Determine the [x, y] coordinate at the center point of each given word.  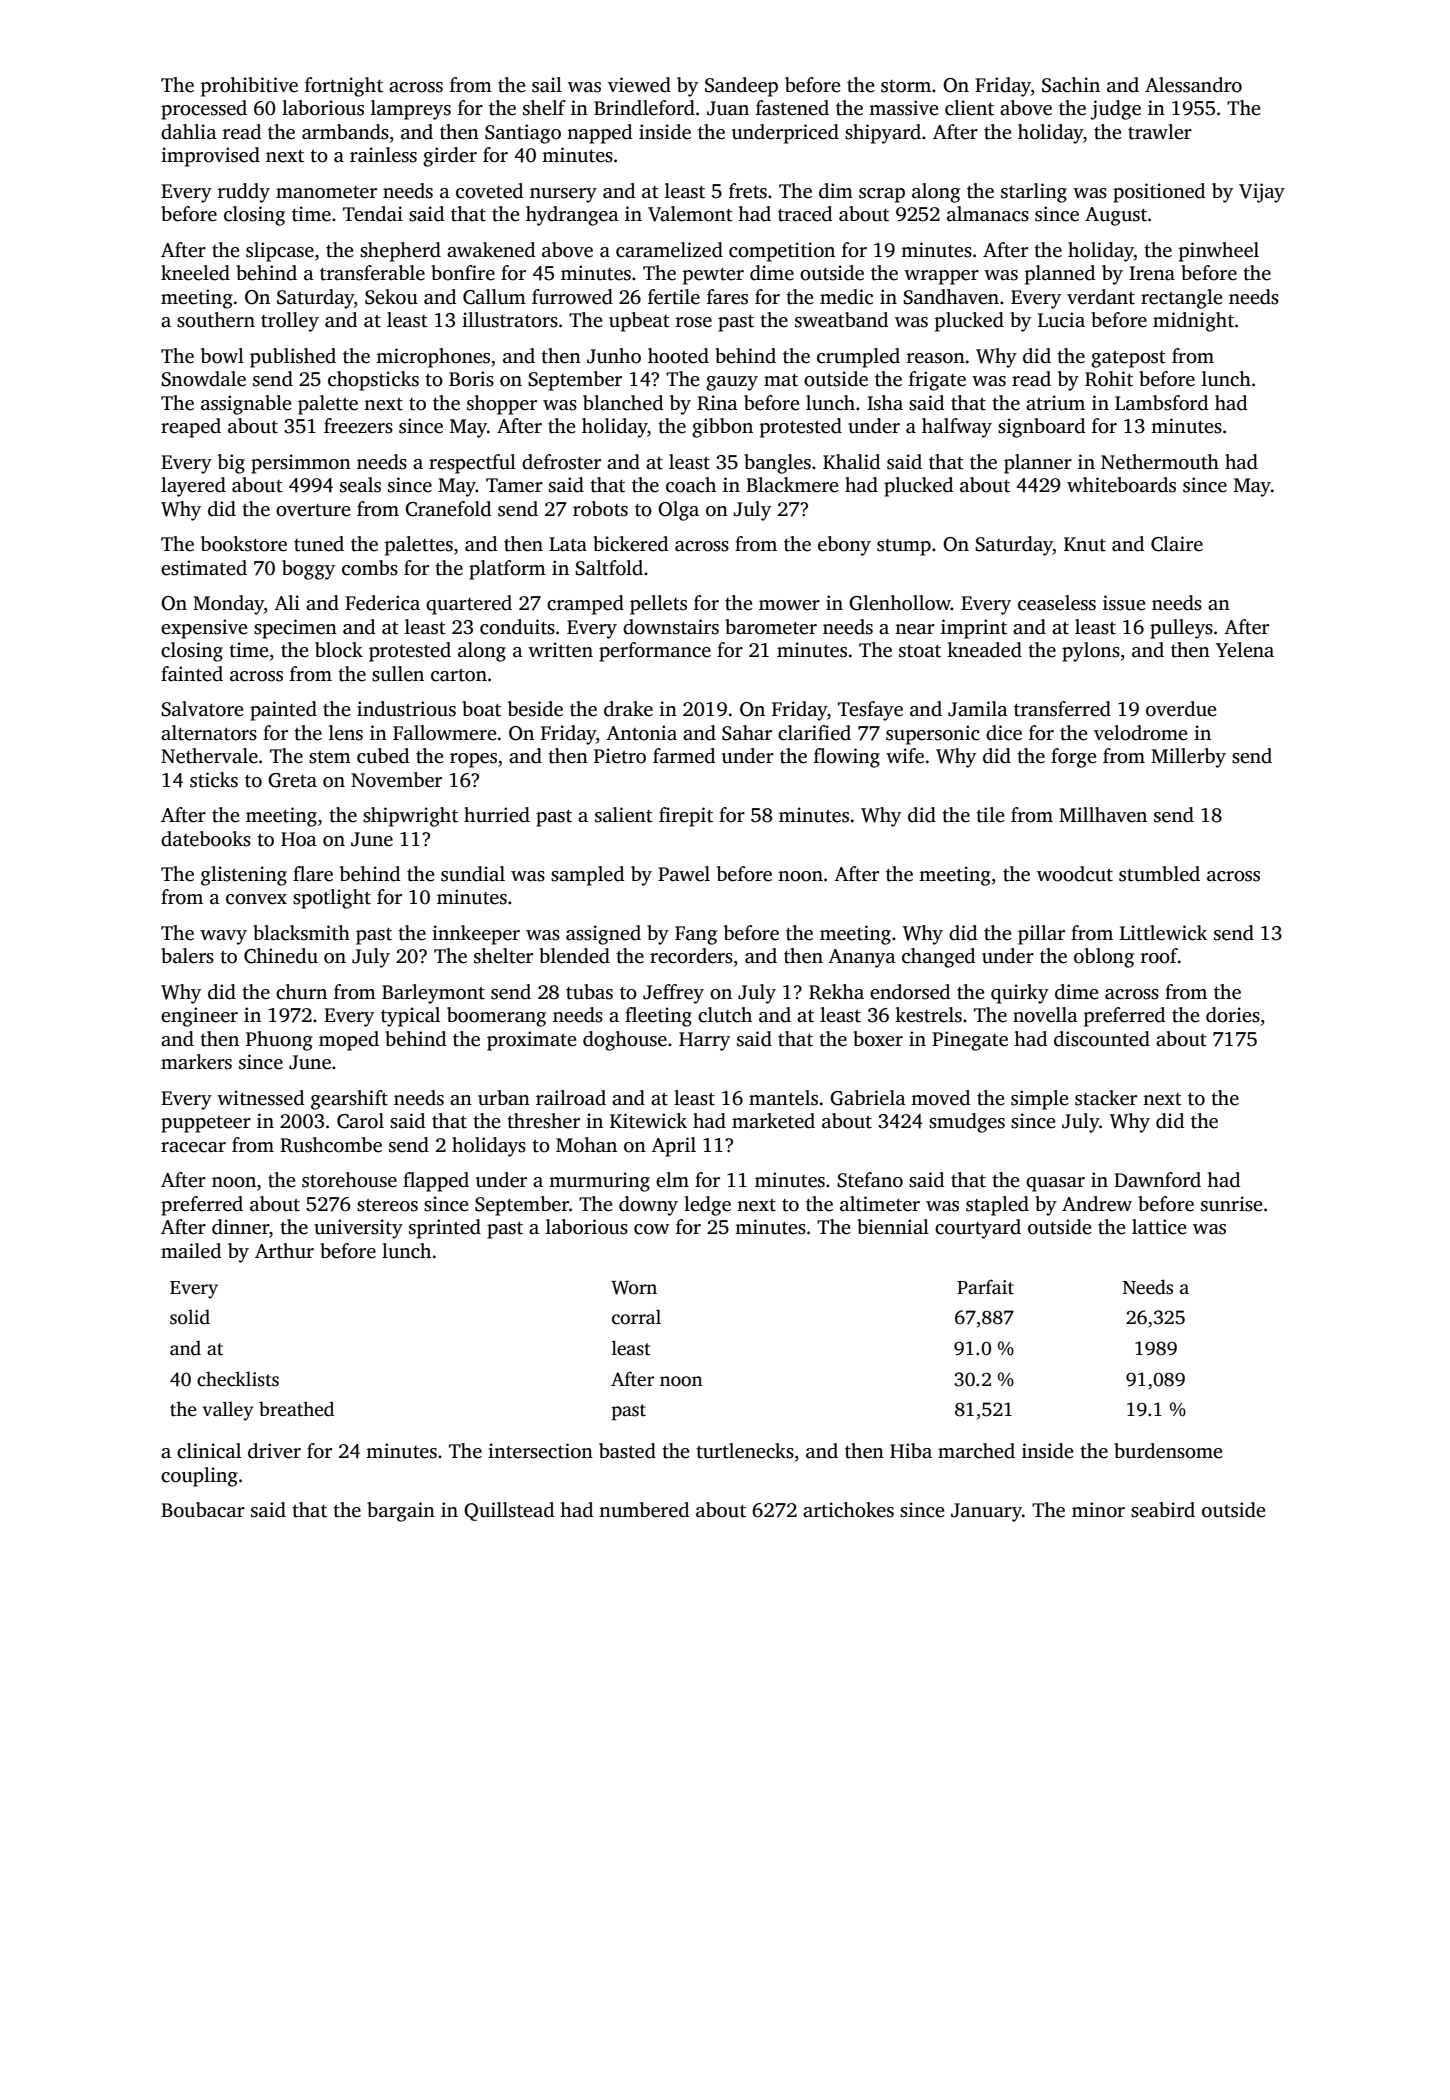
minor [1098, 1510]
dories [1233, 1015]
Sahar [747, 733]
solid [190, 1317]
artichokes [848, 1510]
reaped [191, 428]
